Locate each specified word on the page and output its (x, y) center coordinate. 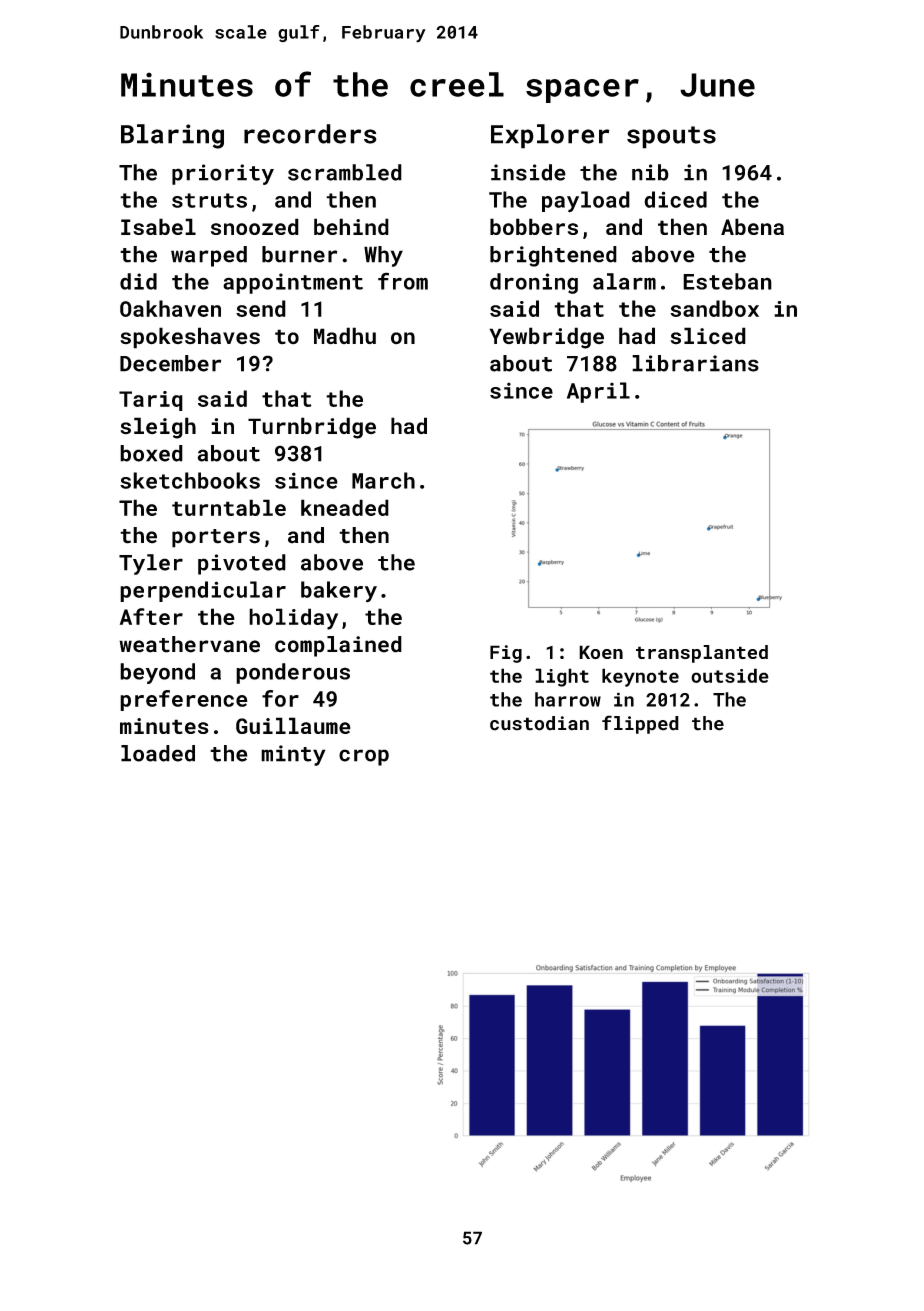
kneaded (345, 507)
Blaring (172, 136)
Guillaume (293, 725)
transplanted (702, 654)
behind (351, 226)
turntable (229, 507)
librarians (695, 363)
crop (364, 757)
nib (650, 172)
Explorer (550, 136)
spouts (671, 137)
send (261, 308)
